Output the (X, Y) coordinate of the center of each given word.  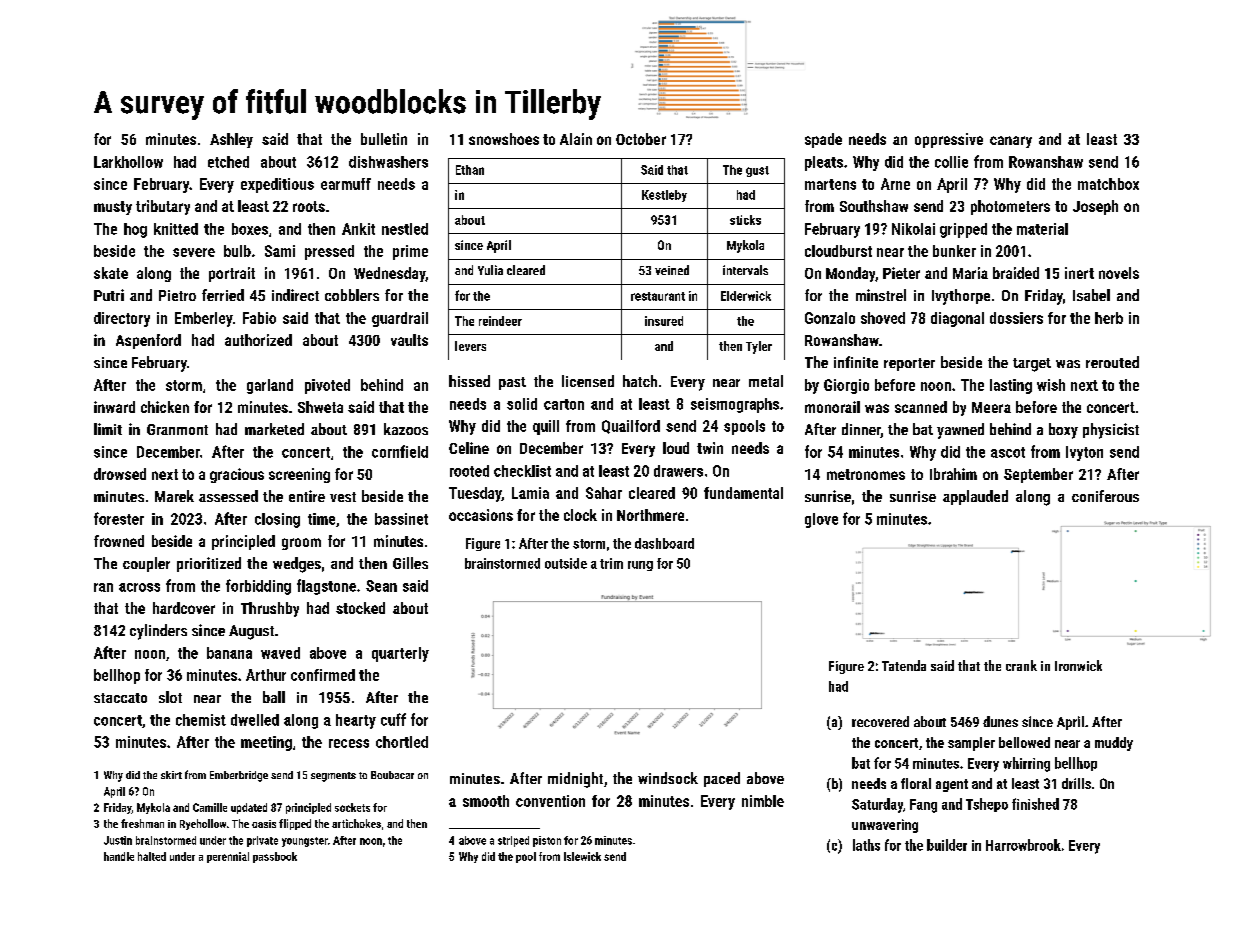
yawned (960, 431)
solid (522, 404)
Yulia (490, 270)
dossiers (1016, 318)
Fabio (259, 318)
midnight (575, 780)
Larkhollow (128, 162)
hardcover (184, 608)
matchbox (1108, 184)
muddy (1114, 744)
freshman (142, 823)
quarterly (400, 654)
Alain (576, 139)
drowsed (120, 474)
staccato (120, 698)
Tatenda (904, 665)
